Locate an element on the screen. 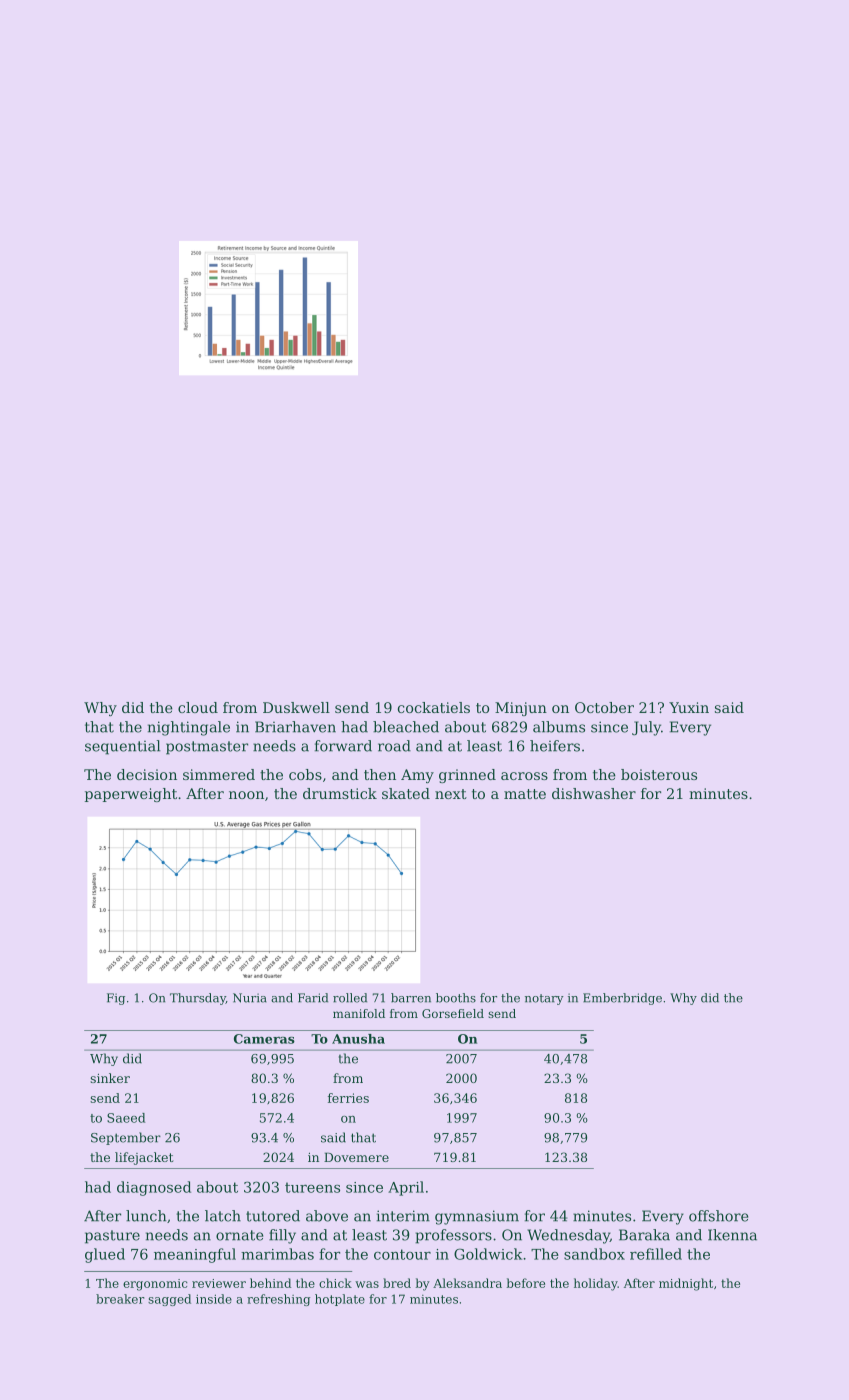 This screenshot has height=1400, width=849. boisterous is located at coordinates (659, 774).
